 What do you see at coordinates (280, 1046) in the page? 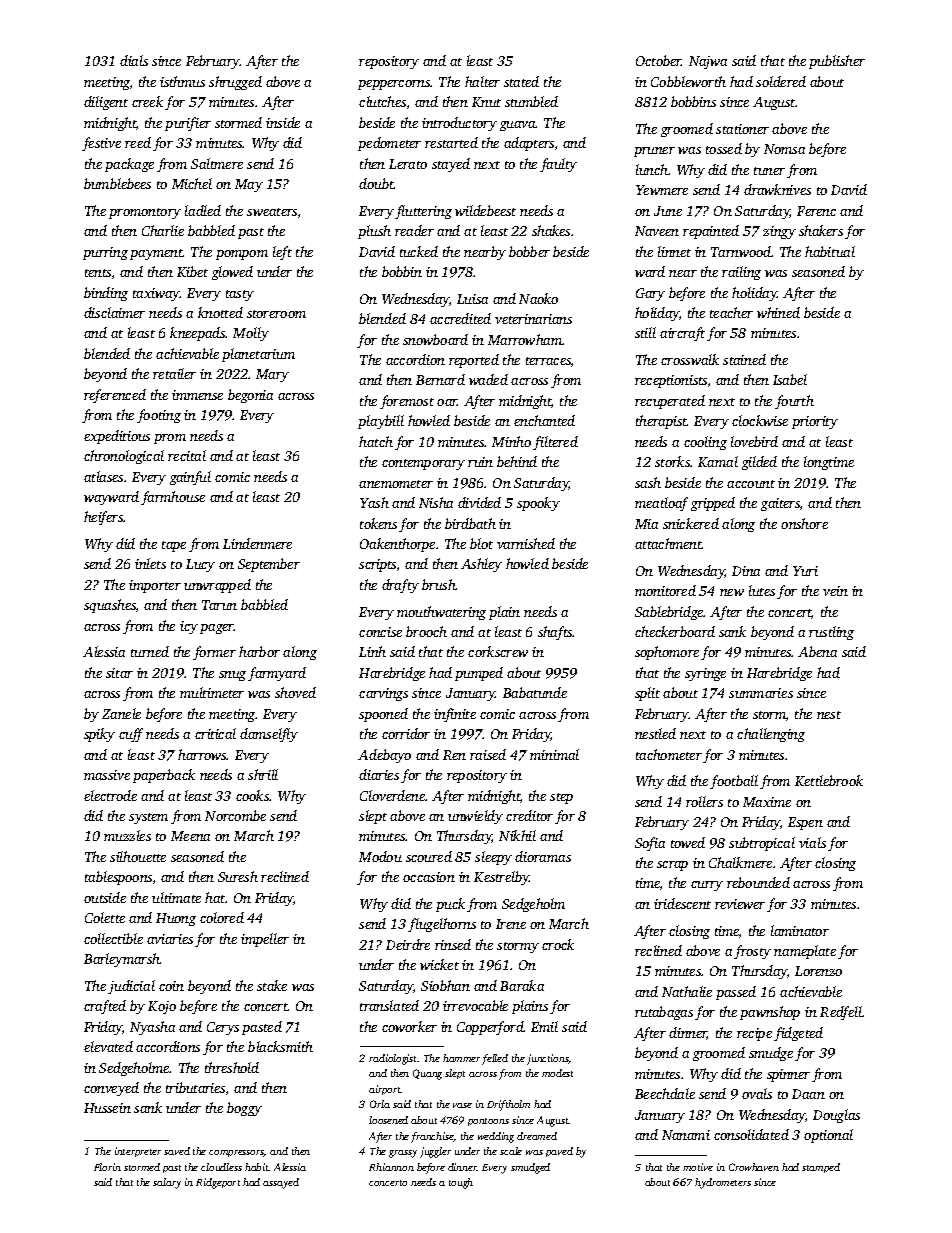
I see `blacksmith` at bounding box center [280, 1046].
